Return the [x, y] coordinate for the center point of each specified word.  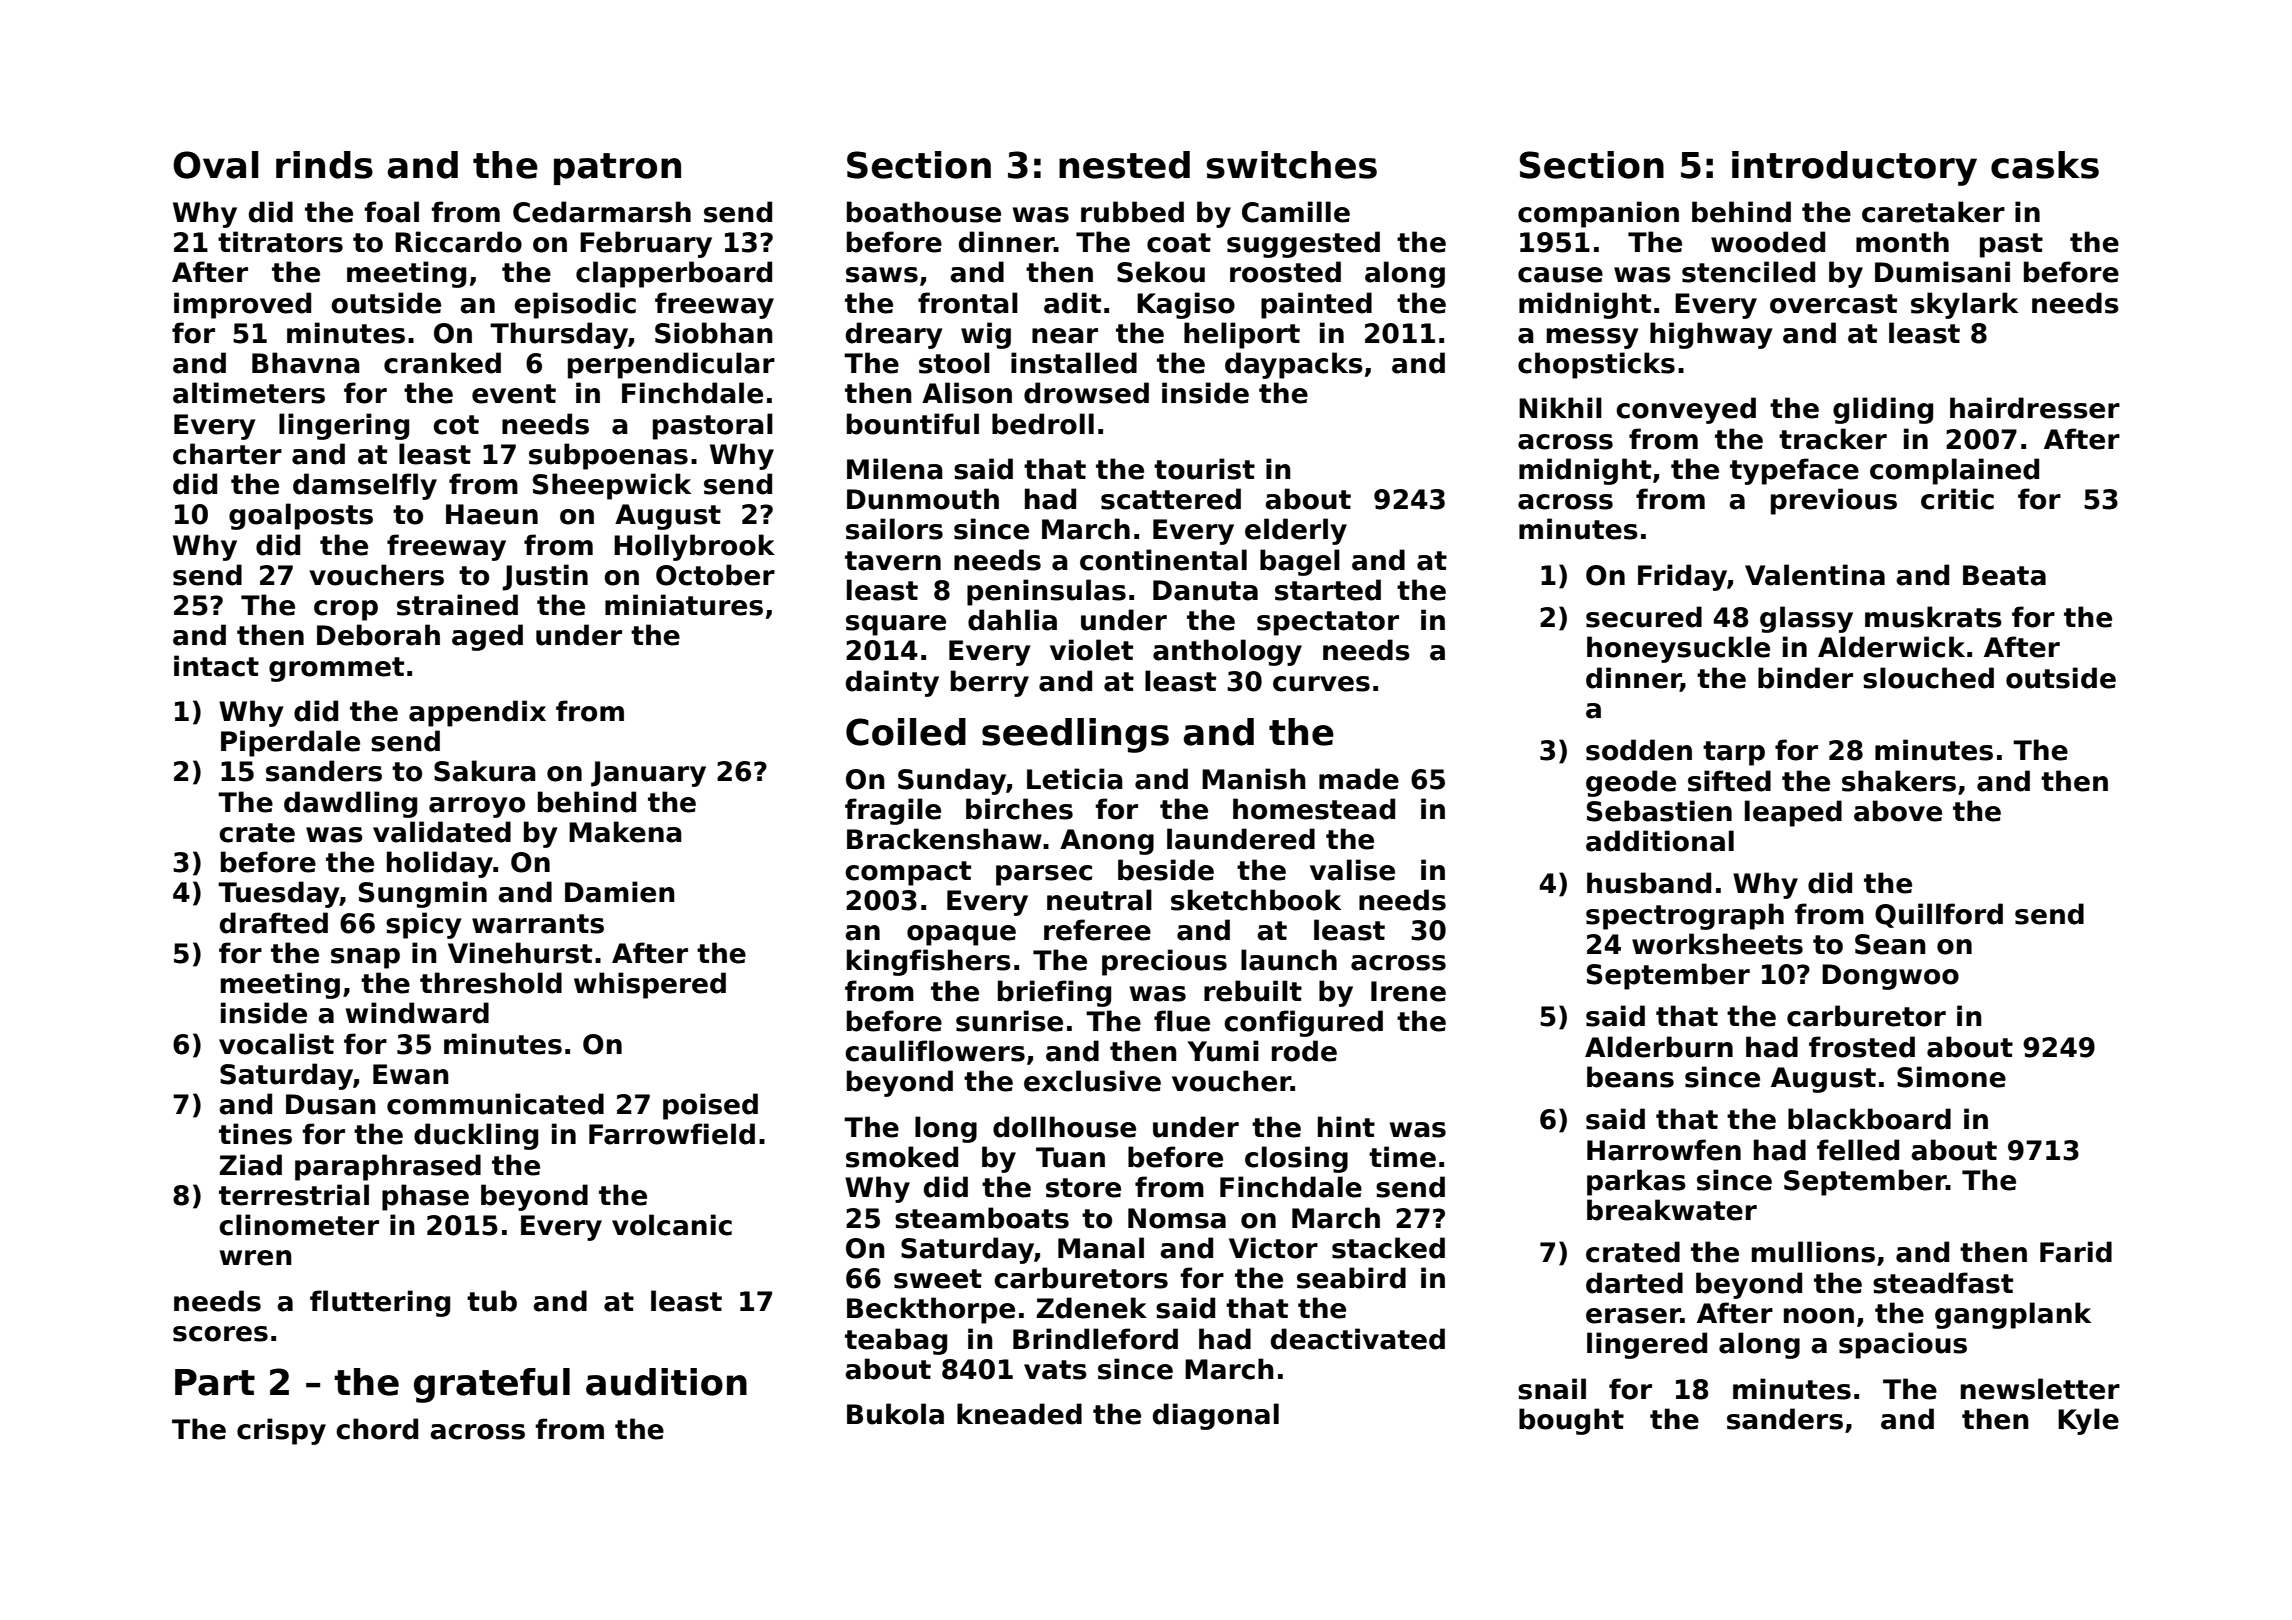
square [896, 625]
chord [377, 1429]
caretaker [1933, 212]
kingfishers [929, 962]
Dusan [331, 1104]
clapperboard [674, 274]
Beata [2004, 575]
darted [1634, 1283]
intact [216, 666]
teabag [896, 1341]
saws [882, 275]
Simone [1951, 1077]
